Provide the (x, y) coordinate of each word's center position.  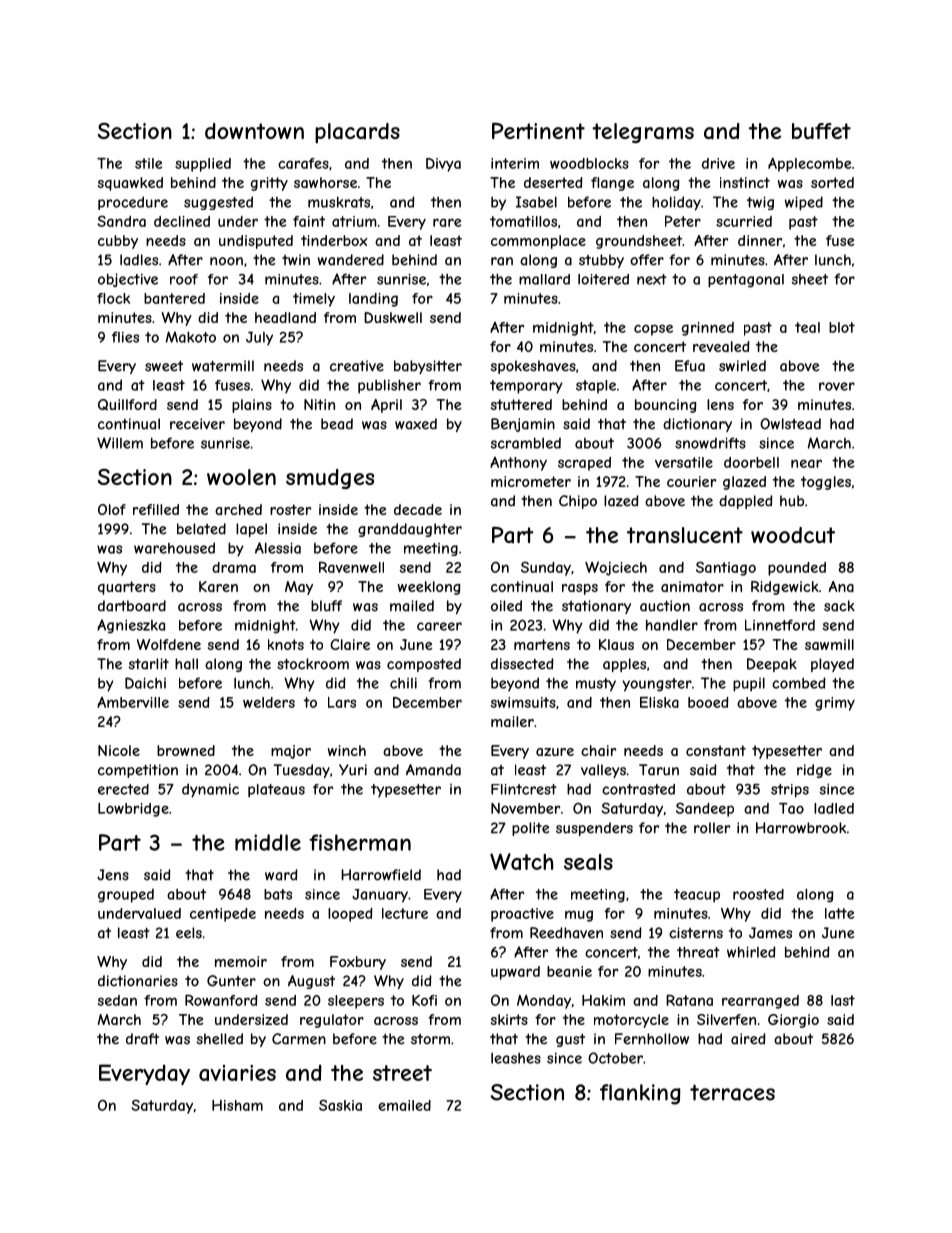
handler (672, 625)
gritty (269, 184)
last (843, 1000)
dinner (760, 240)
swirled (742, 366)
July (259, 338)
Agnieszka (131, 626)
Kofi (424, 1000)
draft (142, 1039)
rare (447, 222)
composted (424, 665)
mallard (544, 279)
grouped (126, 896)
